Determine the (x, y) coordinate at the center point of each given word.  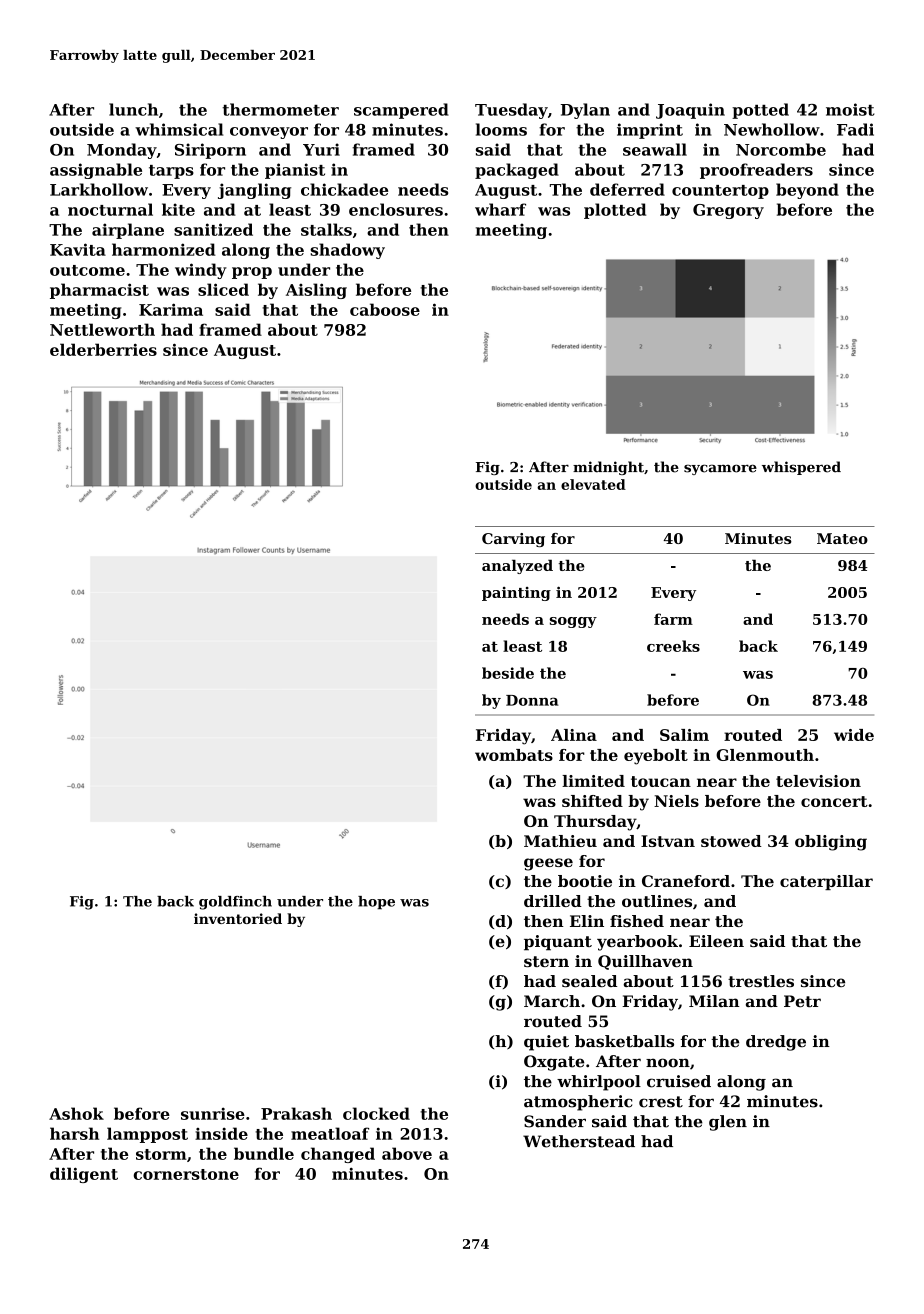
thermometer (280, 109)
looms (501, 129)
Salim (684, 735)
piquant (558, 943)
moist (850, 109)
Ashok (76, 1113)
